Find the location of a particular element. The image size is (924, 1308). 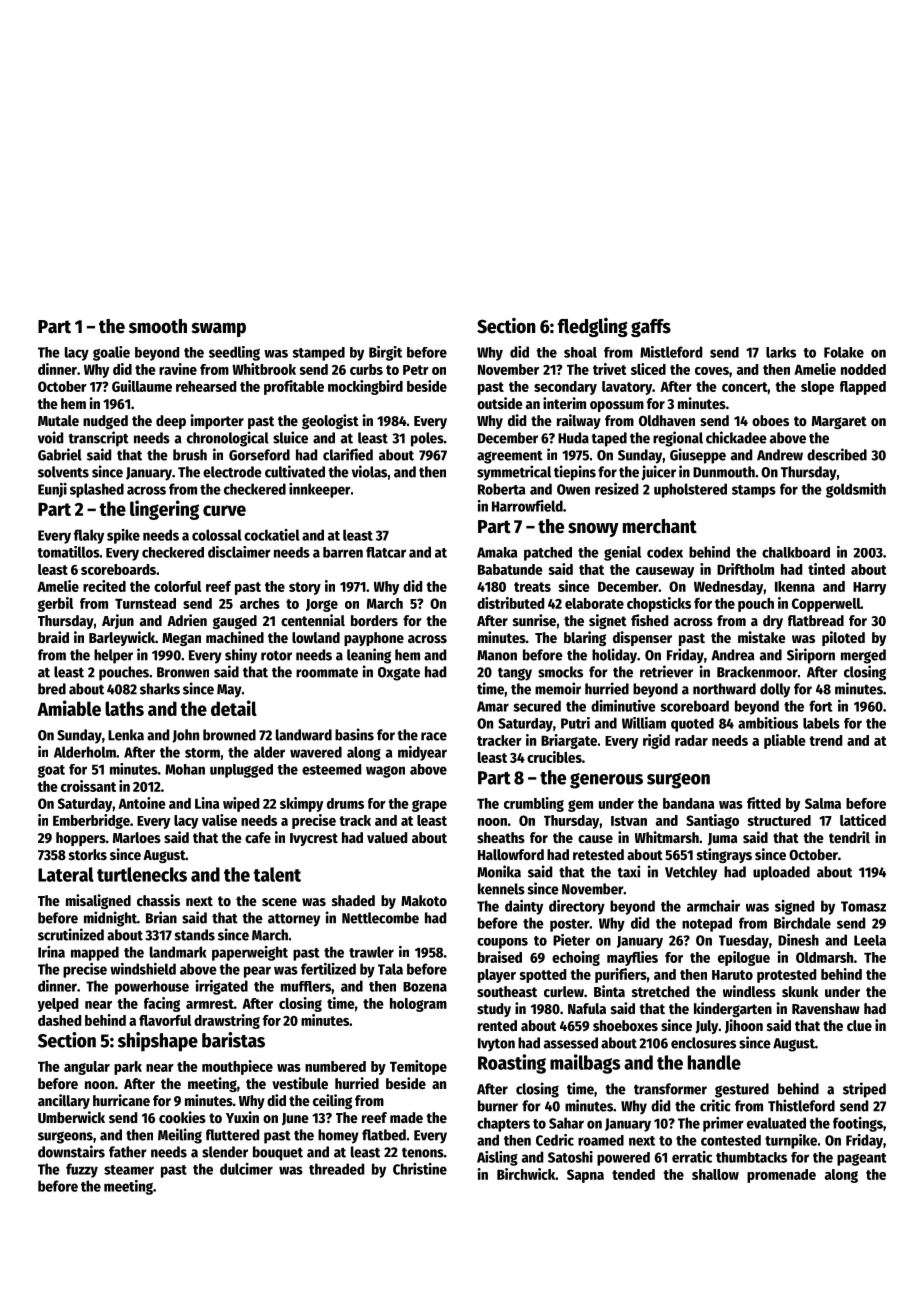

Oldhaven is located at coordinates (667, 420).
